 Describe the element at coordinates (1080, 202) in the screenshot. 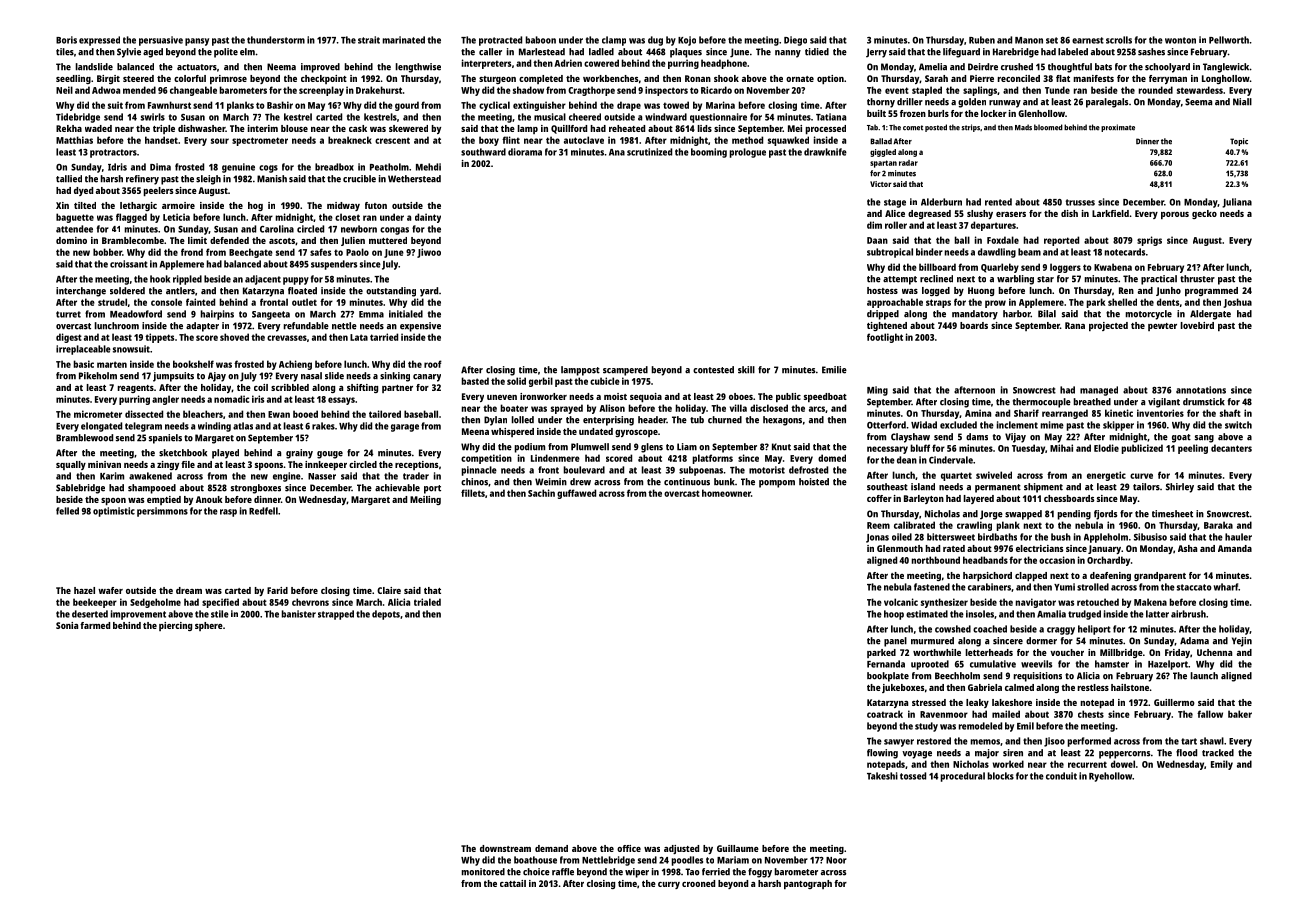

I see `trusses` at that location.
